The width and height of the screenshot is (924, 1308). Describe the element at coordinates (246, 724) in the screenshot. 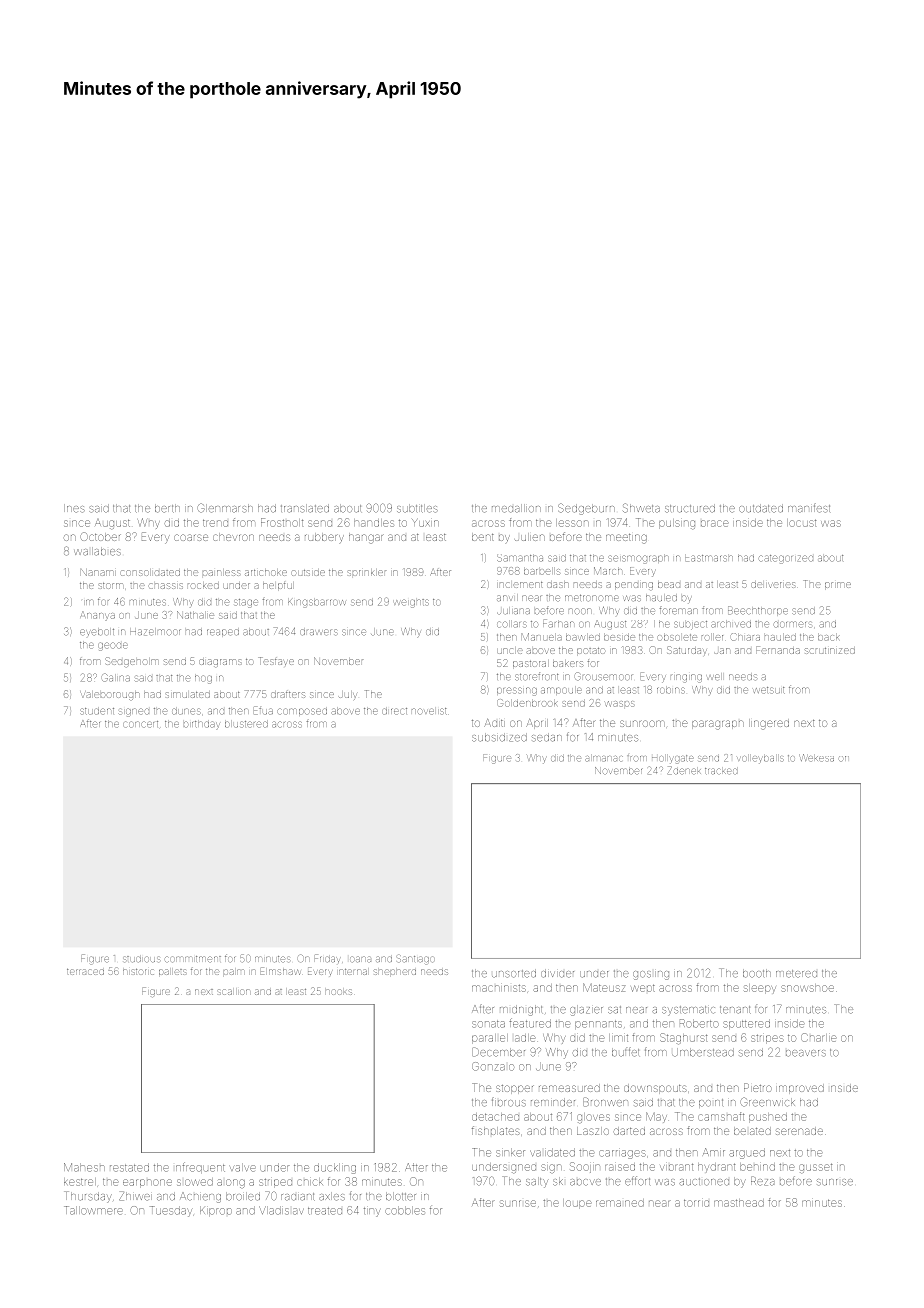

I see `blustered` at that location.
